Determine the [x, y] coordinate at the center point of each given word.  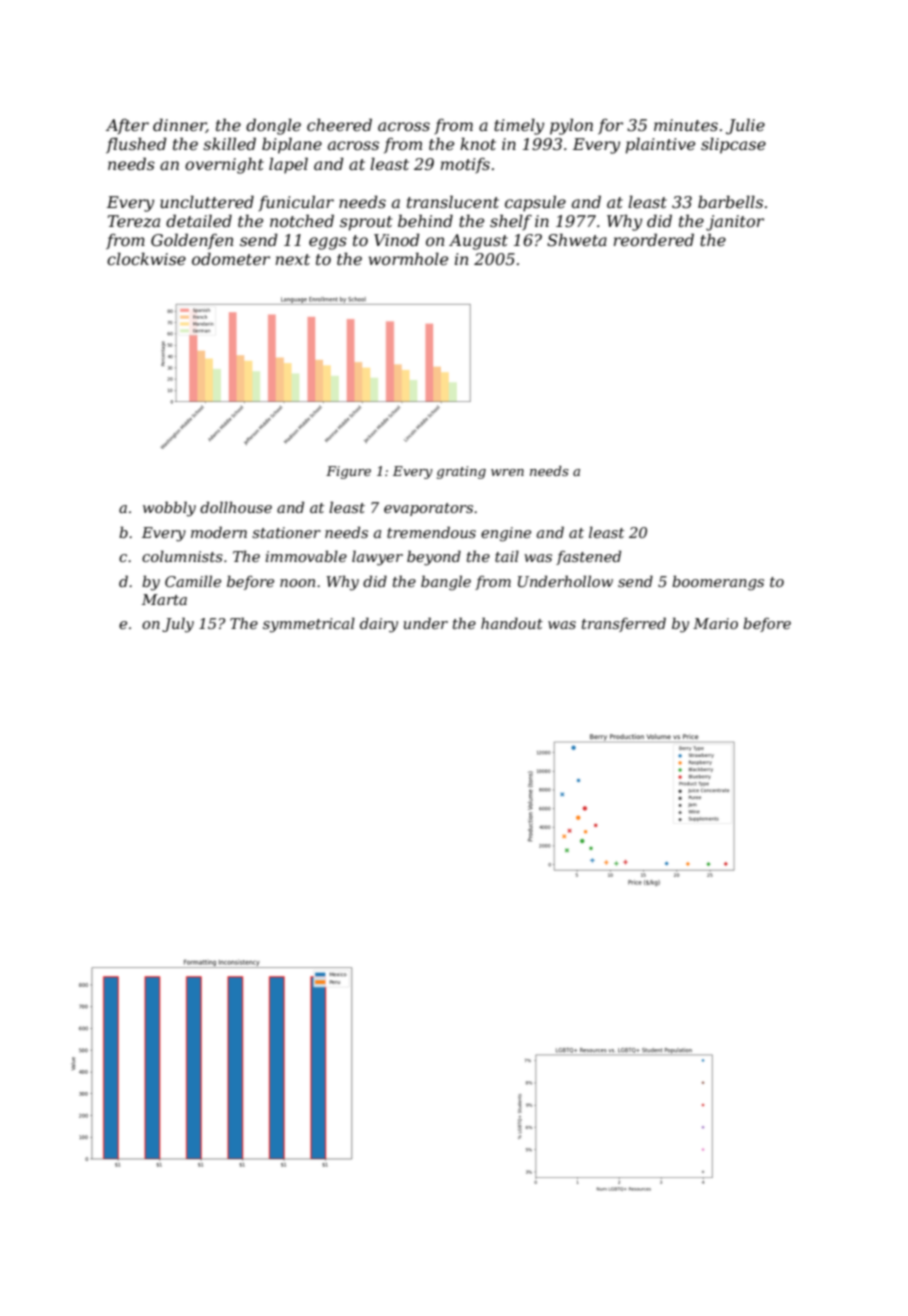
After [127, 126]
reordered [654, 239]
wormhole [408, 258]
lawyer [377, 558]
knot [478, 143]
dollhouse [236, 507]
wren [507, 472]
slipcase [733, 145]
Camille [193, 581]
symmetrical [309, 625]
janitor [735, 223]
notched [302, 220]
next [293, 259]
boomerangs [718, 583]
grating [461, 472]
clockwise [146, 258]
